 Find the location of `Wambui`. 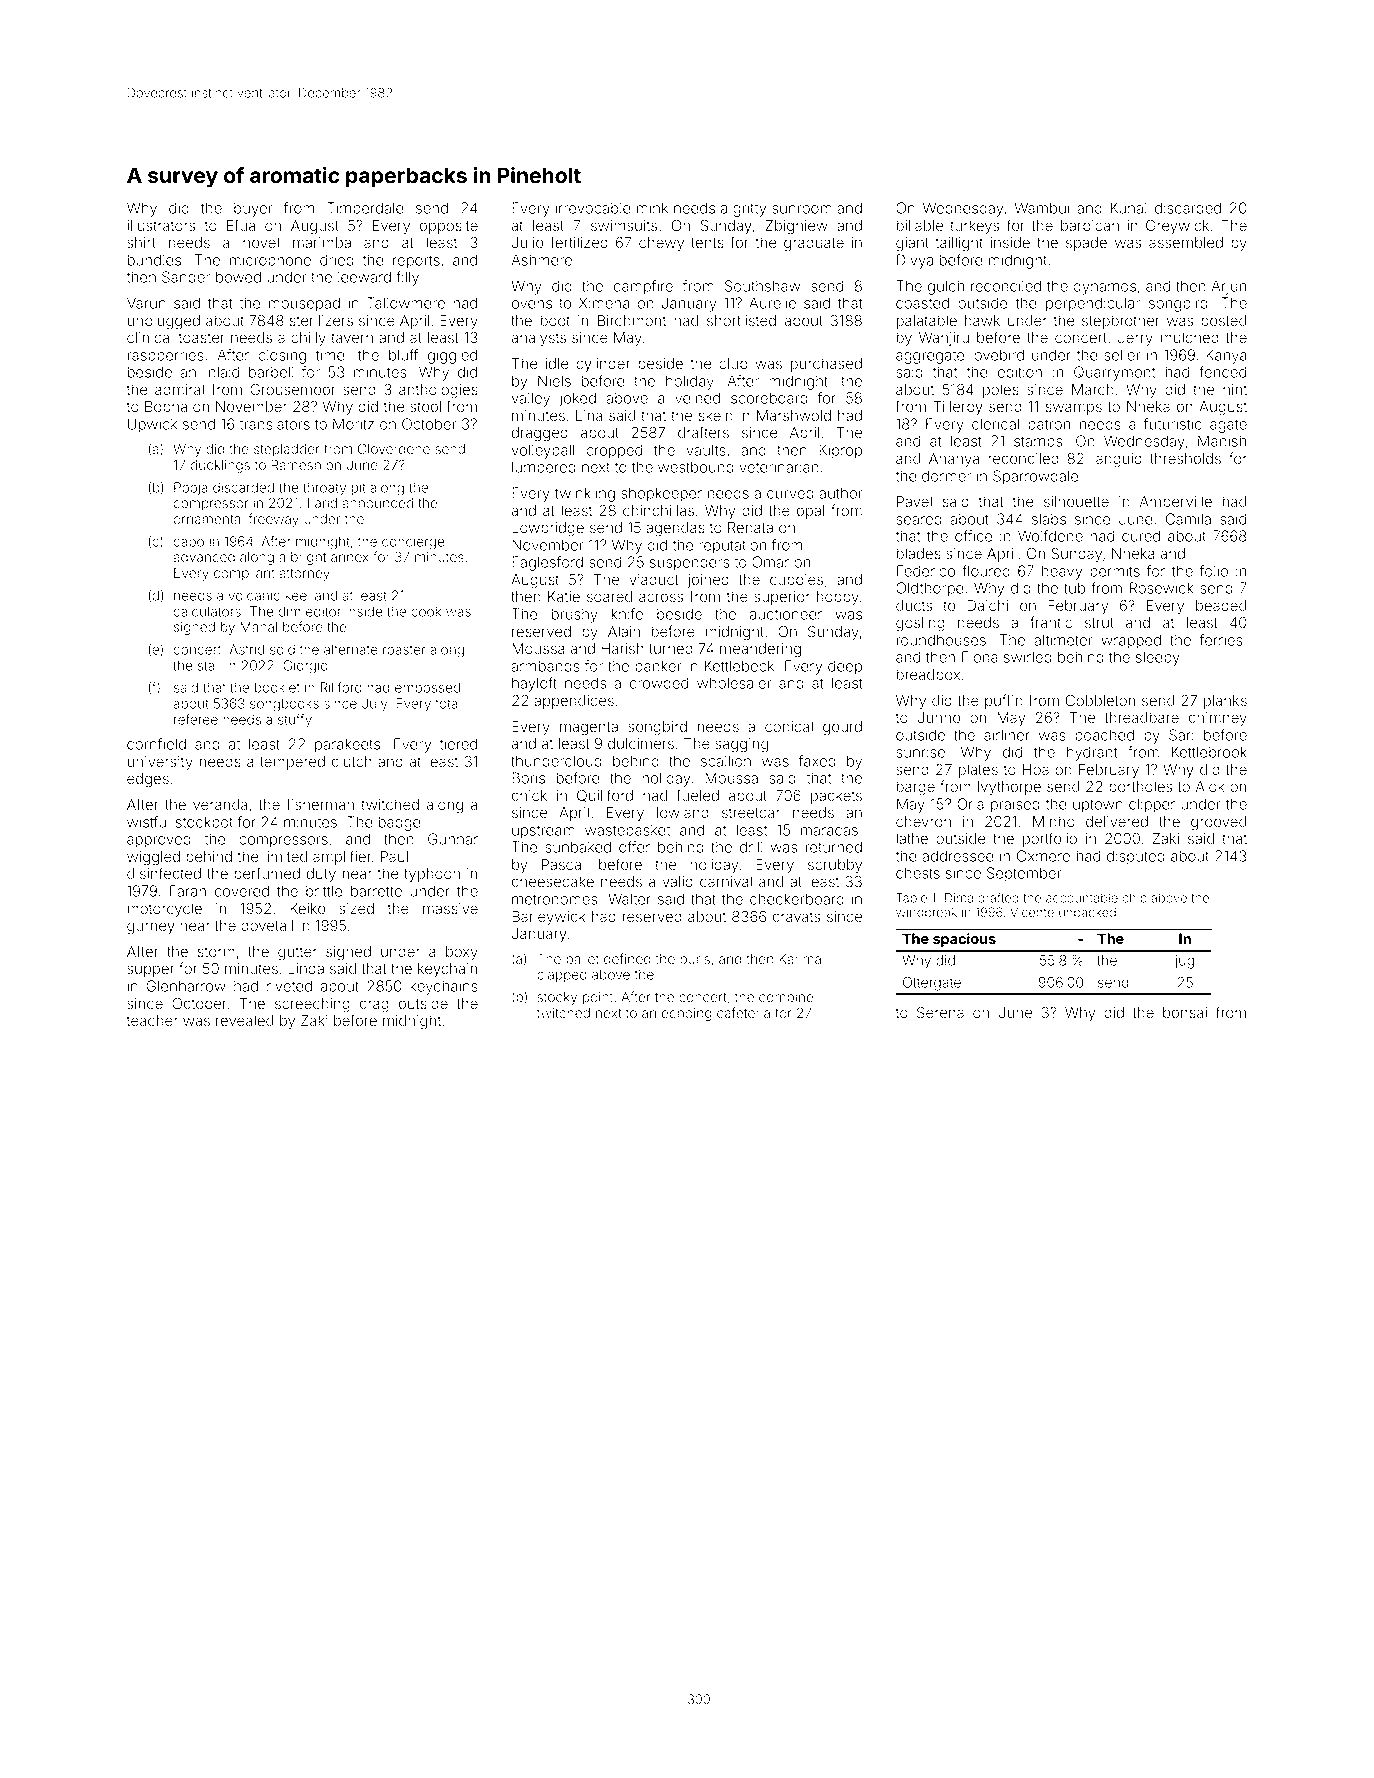

Wambui is located at coordinates (1041, 208).
